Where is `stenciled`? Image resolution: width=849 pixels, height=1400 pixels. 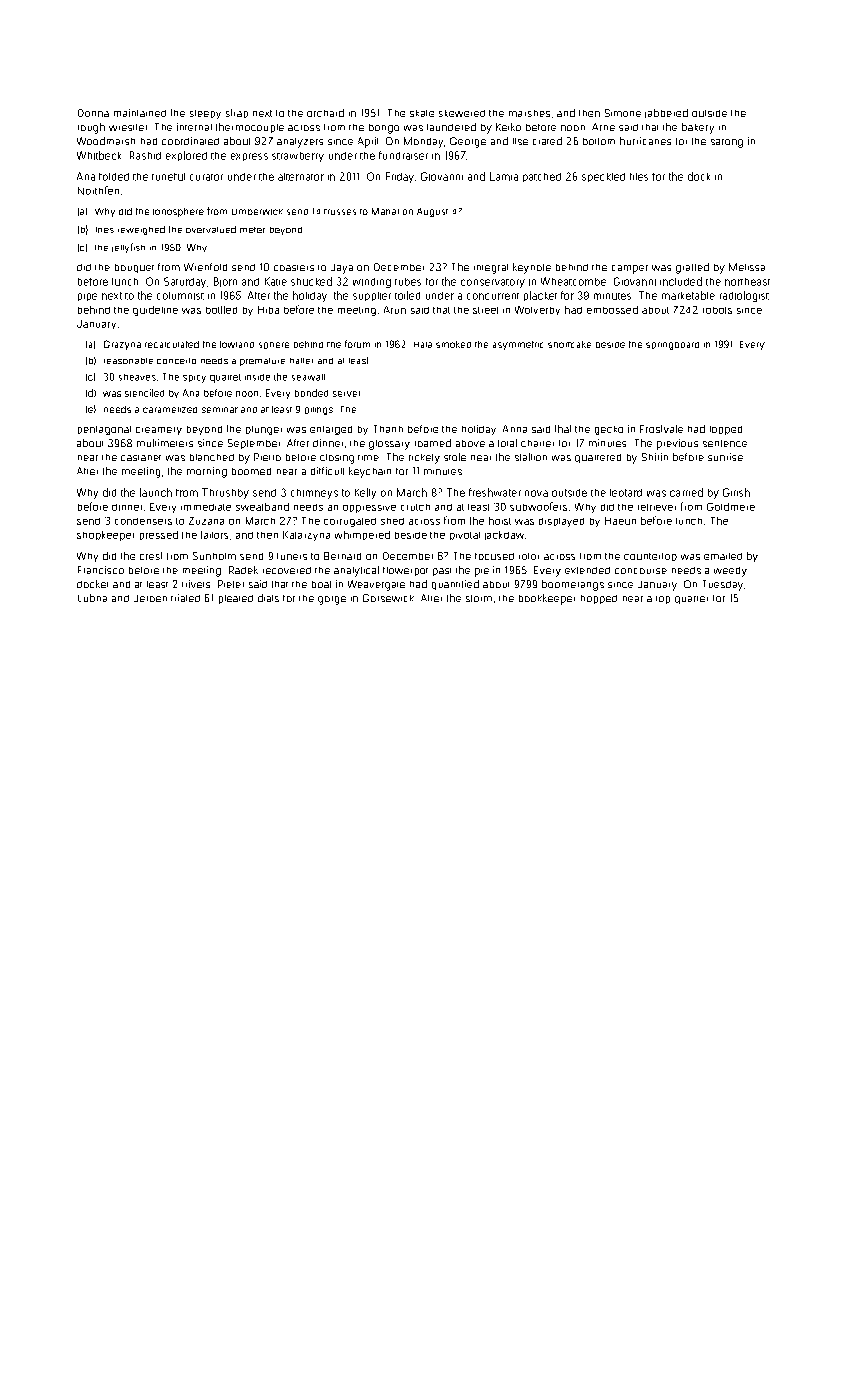 stenciled is located at coordinates (144, 393).
